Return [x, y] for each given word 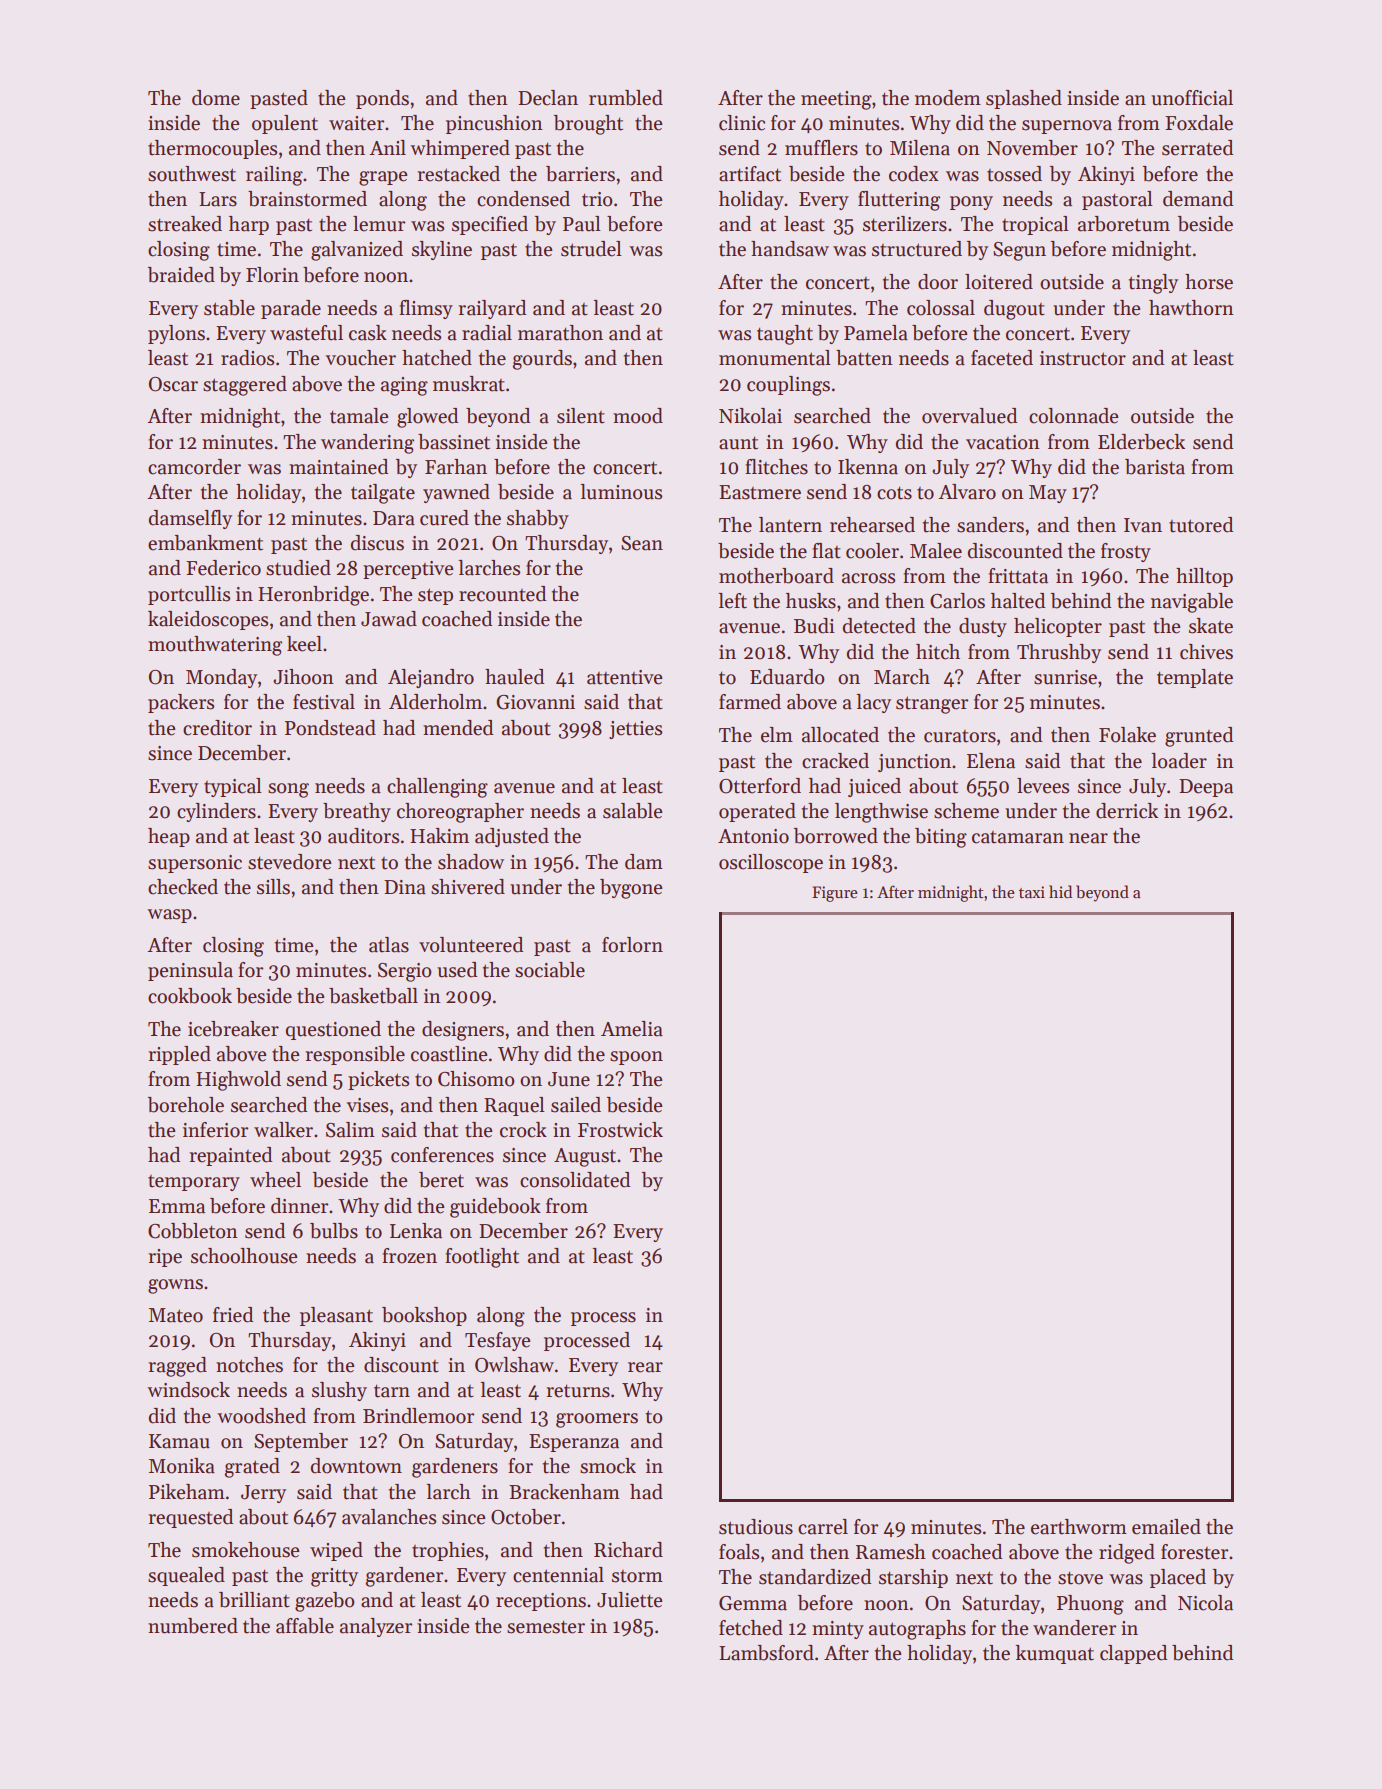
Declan [548, 98]
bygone [631, 889]
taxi [1032, 892]
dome [216, 98]
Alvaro [967, 492]
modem [948, 98]
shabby [538, 519]
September [301, 1442]
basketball [373, 996]
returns [578, 1391]
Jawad [389, 619]
